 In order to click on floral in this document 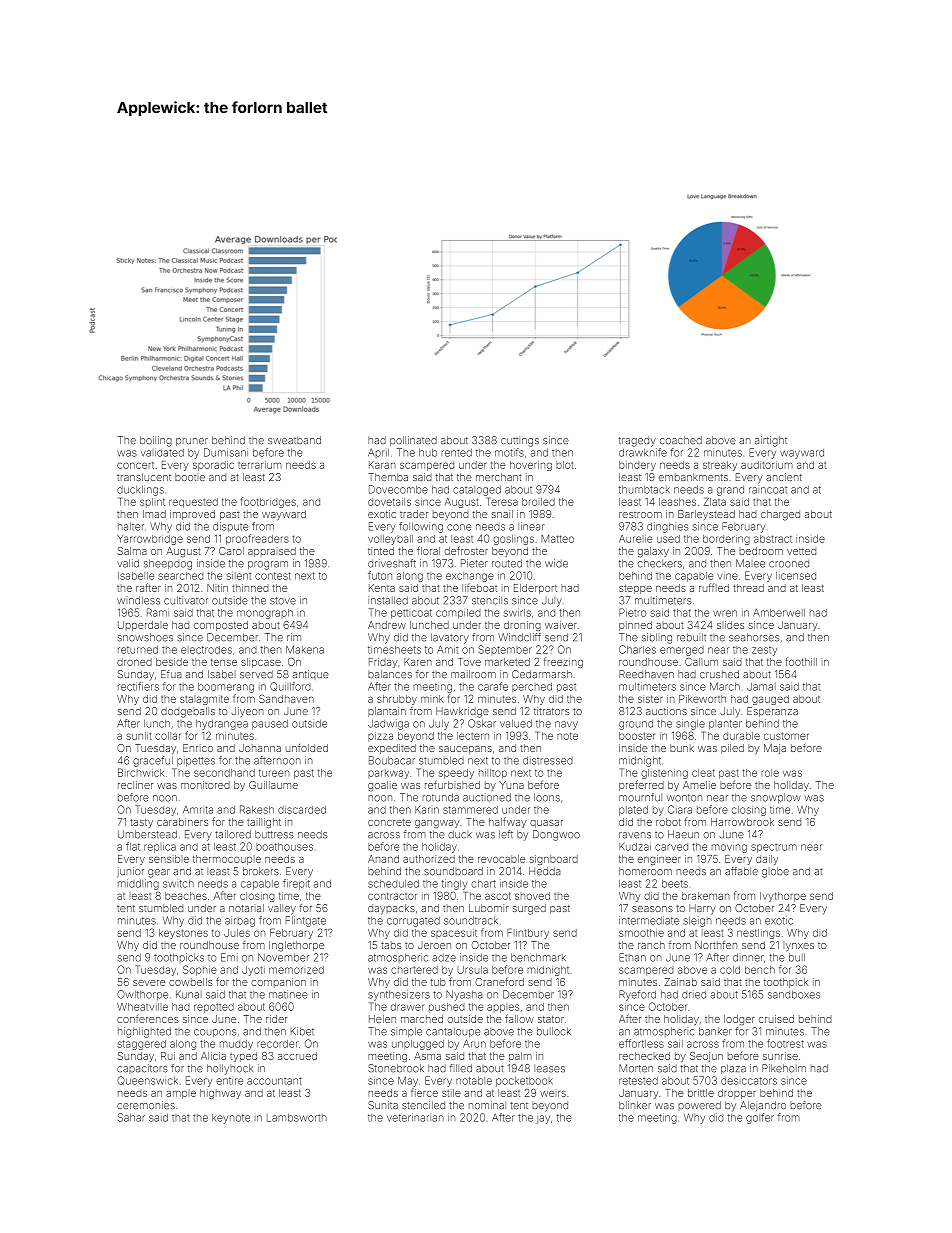, I will do `click(428, 550)`.
